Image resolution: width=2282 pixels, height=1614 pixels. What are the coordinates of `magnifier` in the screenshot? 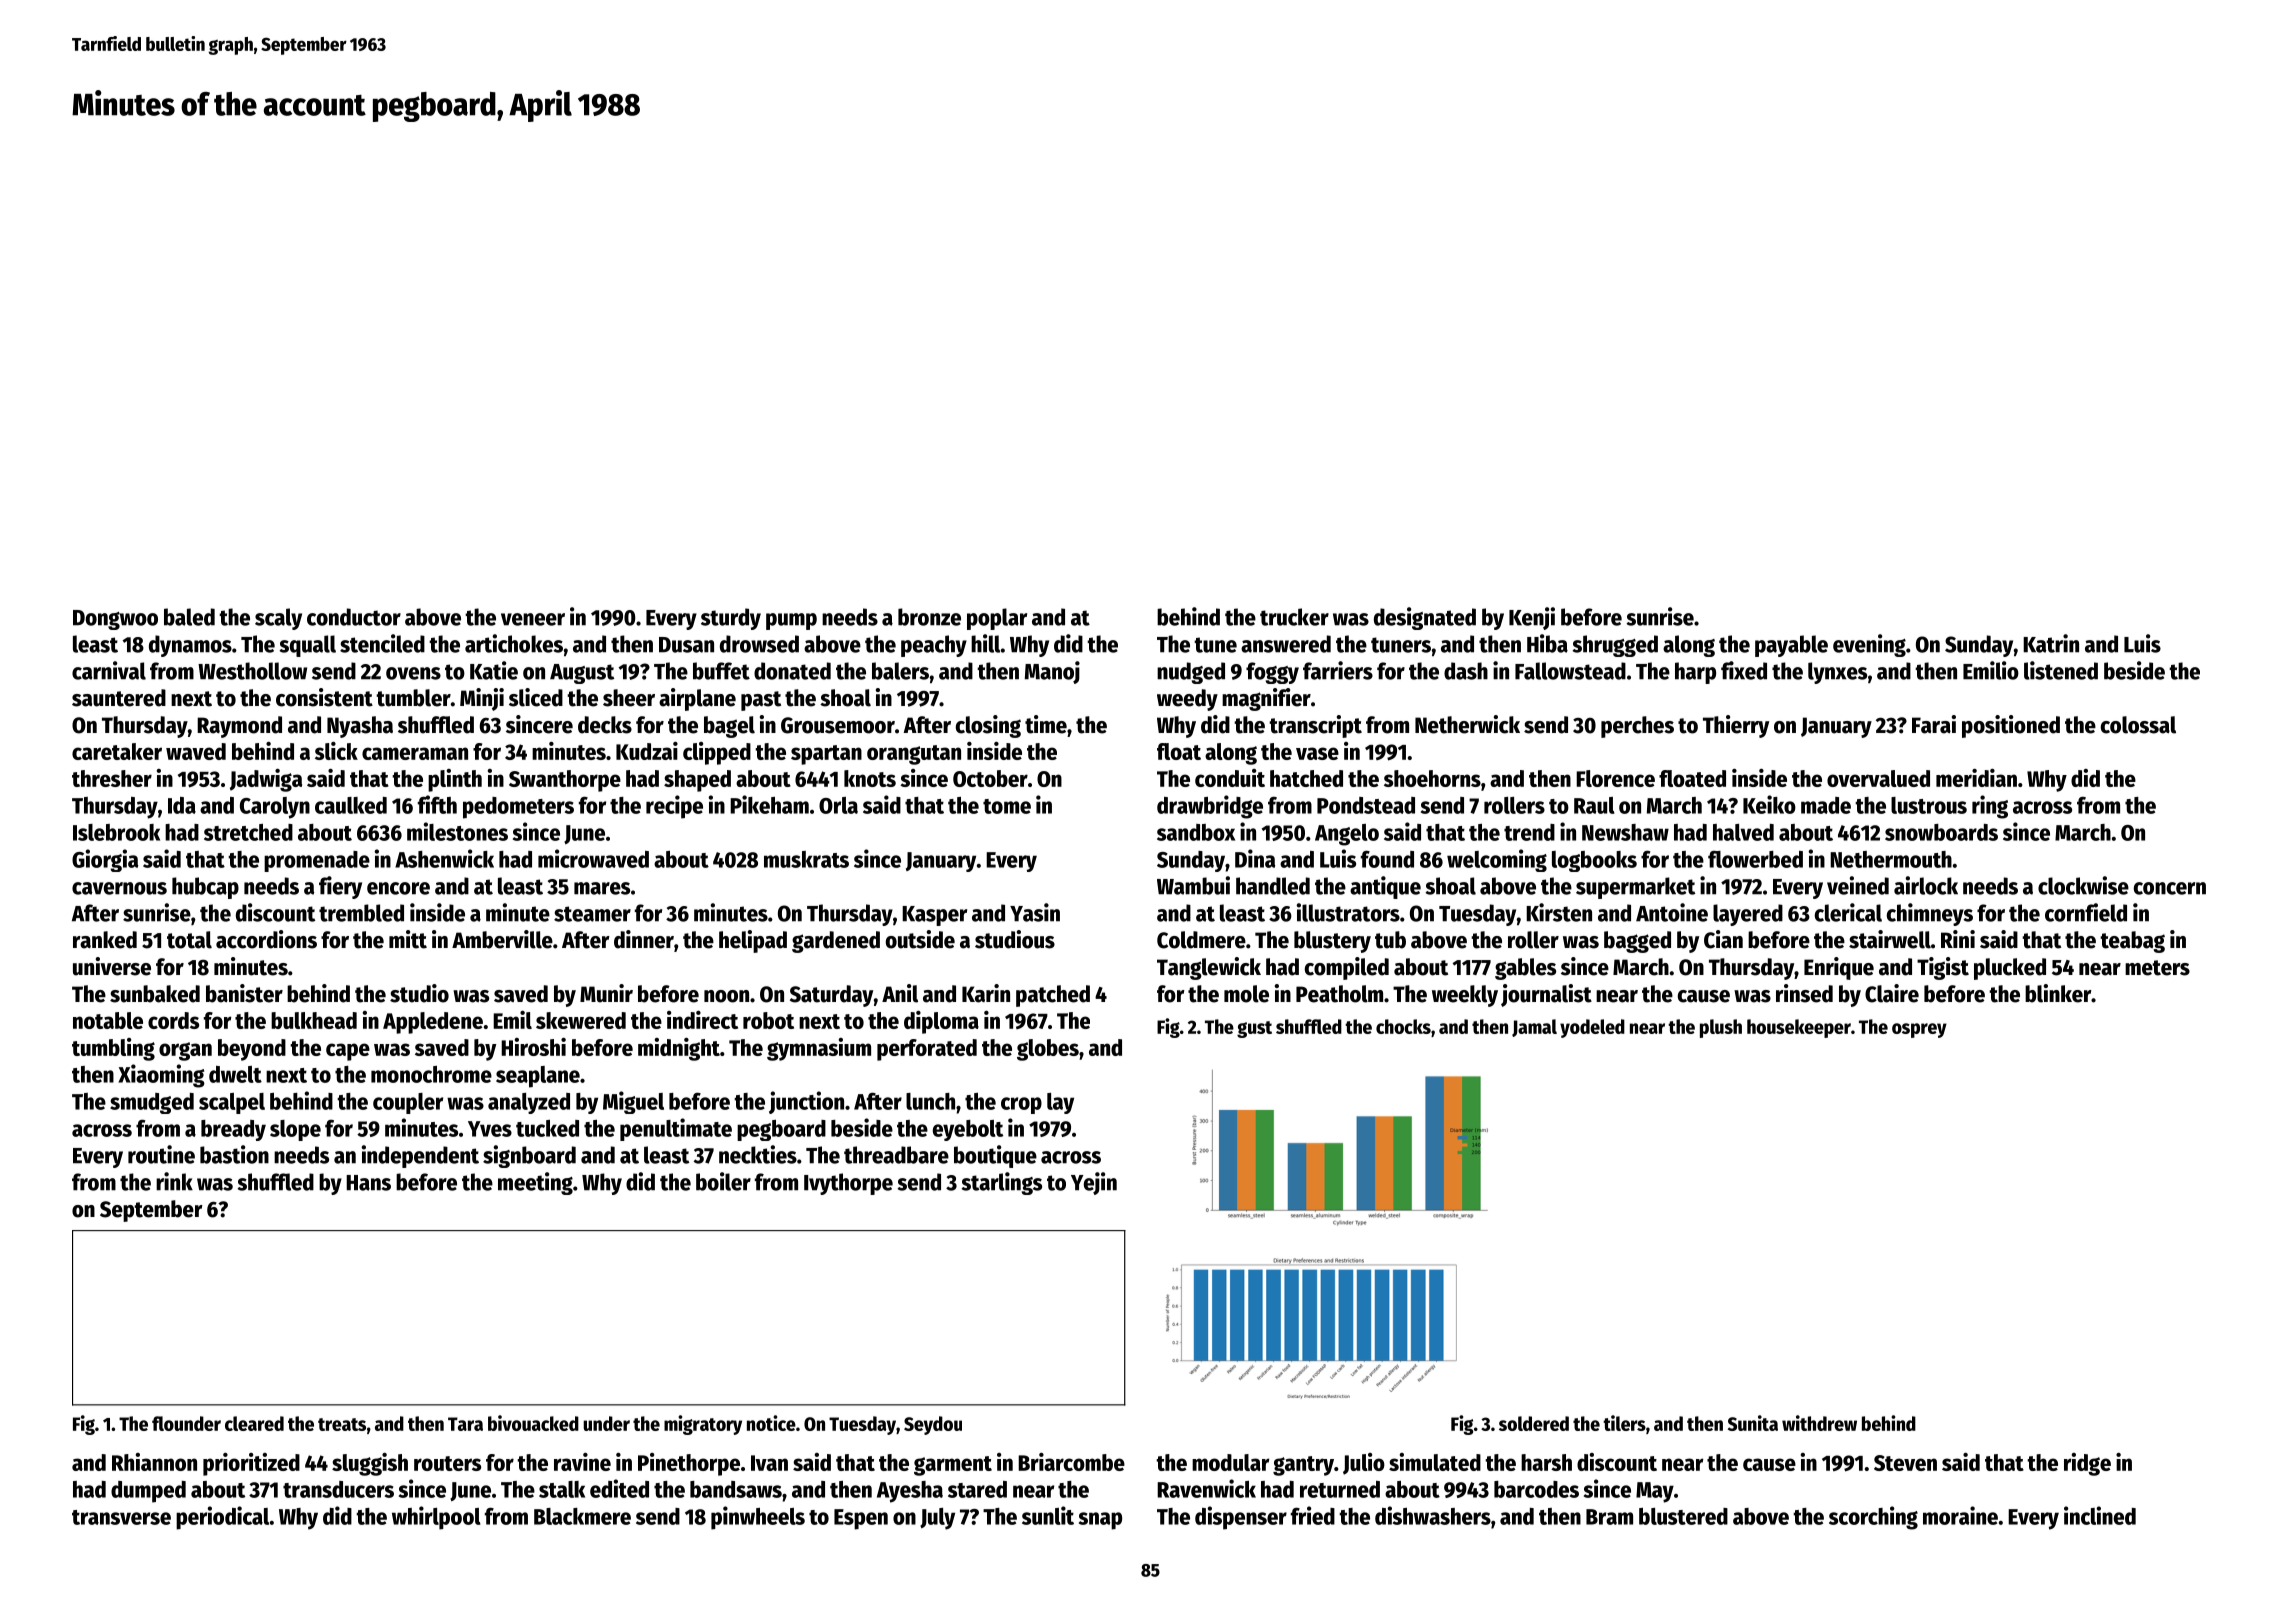 It's located at (1266, 699).
